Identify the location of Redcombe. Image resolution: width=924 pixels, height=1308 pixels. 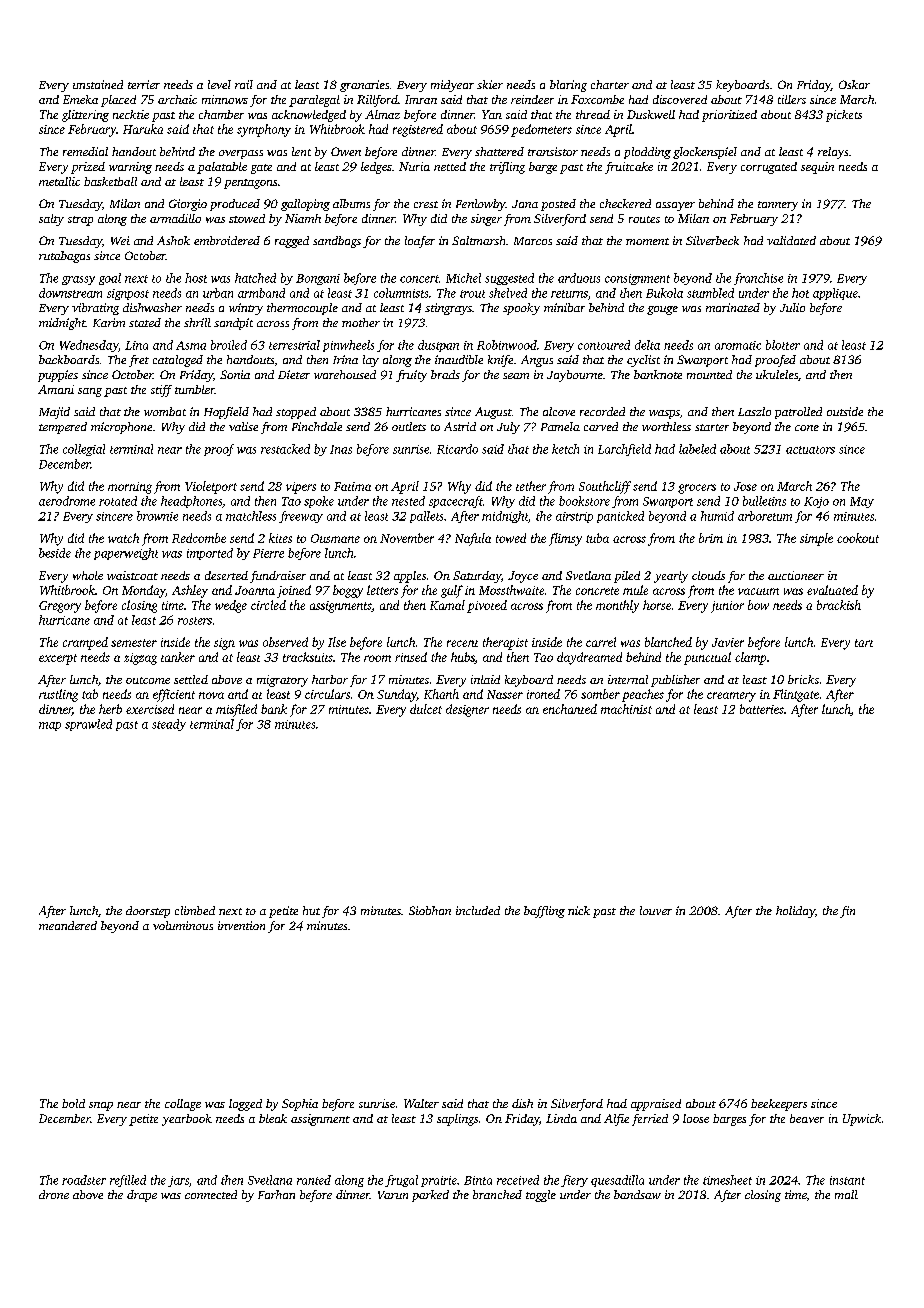
(199, 538).
